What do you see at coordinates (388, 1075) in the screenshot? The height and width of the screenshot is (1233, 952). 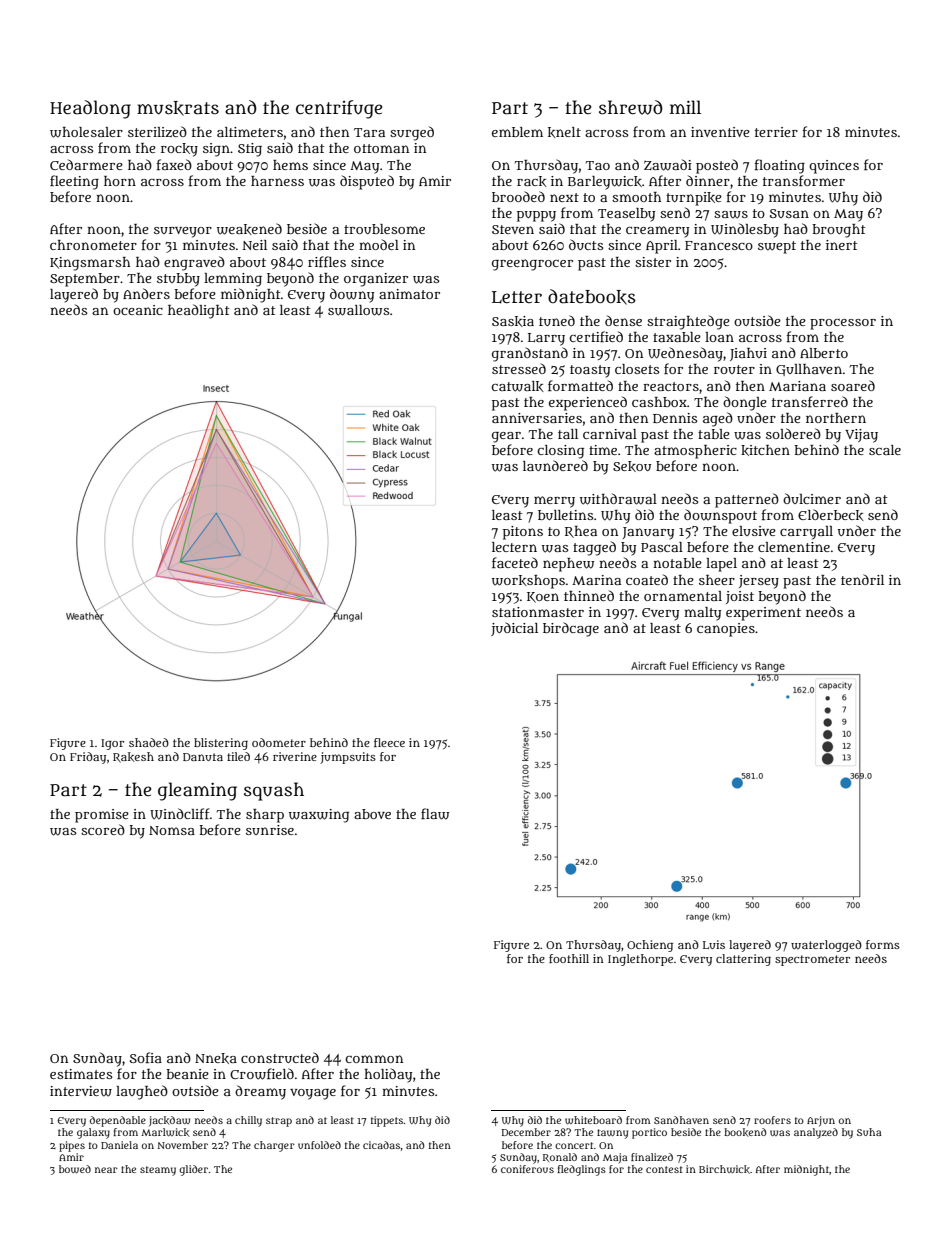 I see `holiday` at bounding box center [388, 1075].
